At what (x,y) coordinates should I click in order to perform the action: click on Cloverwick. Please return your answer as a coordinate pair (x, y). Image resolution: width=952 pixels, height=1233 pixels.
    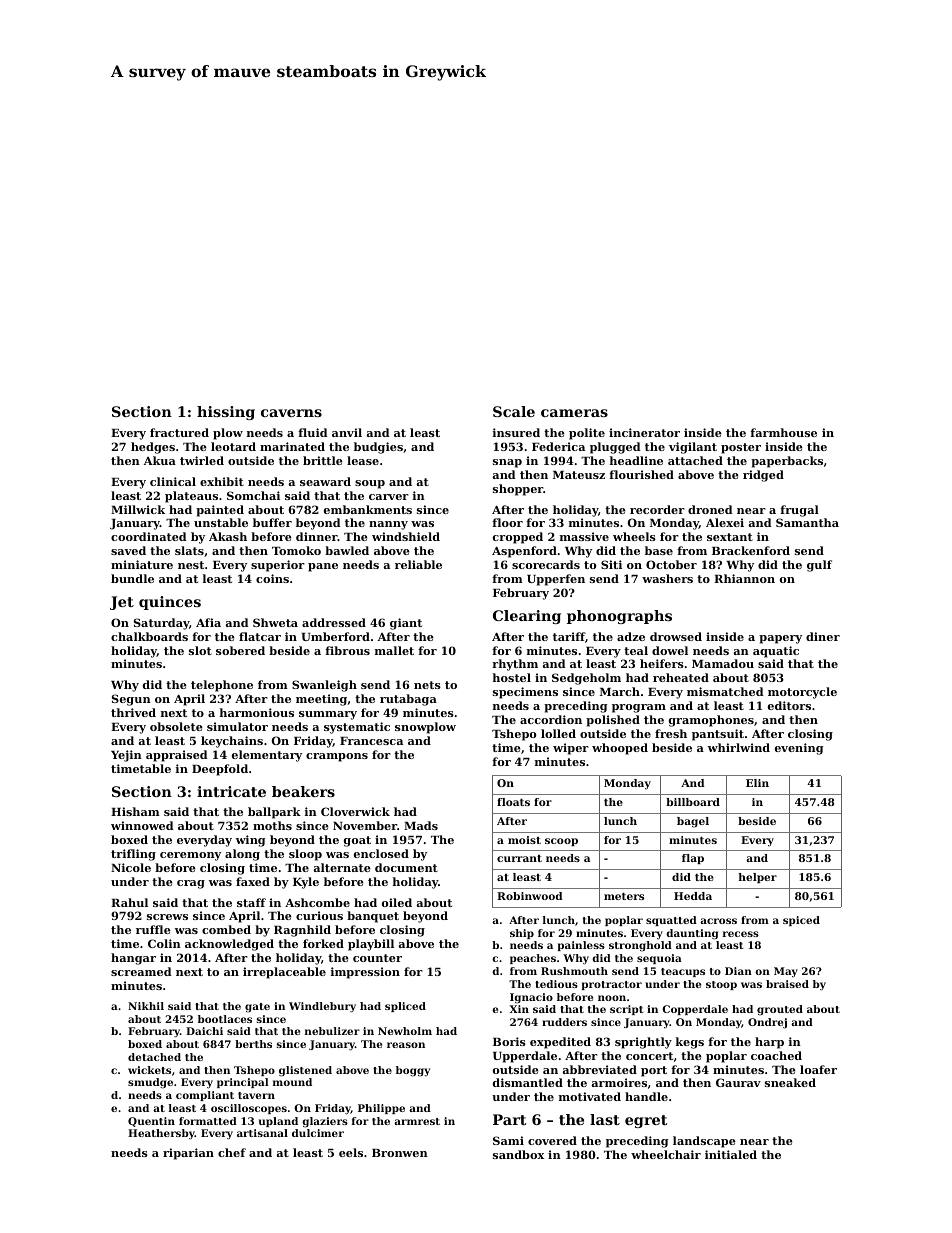
    Looking at the image, I should click on (355, 811).
